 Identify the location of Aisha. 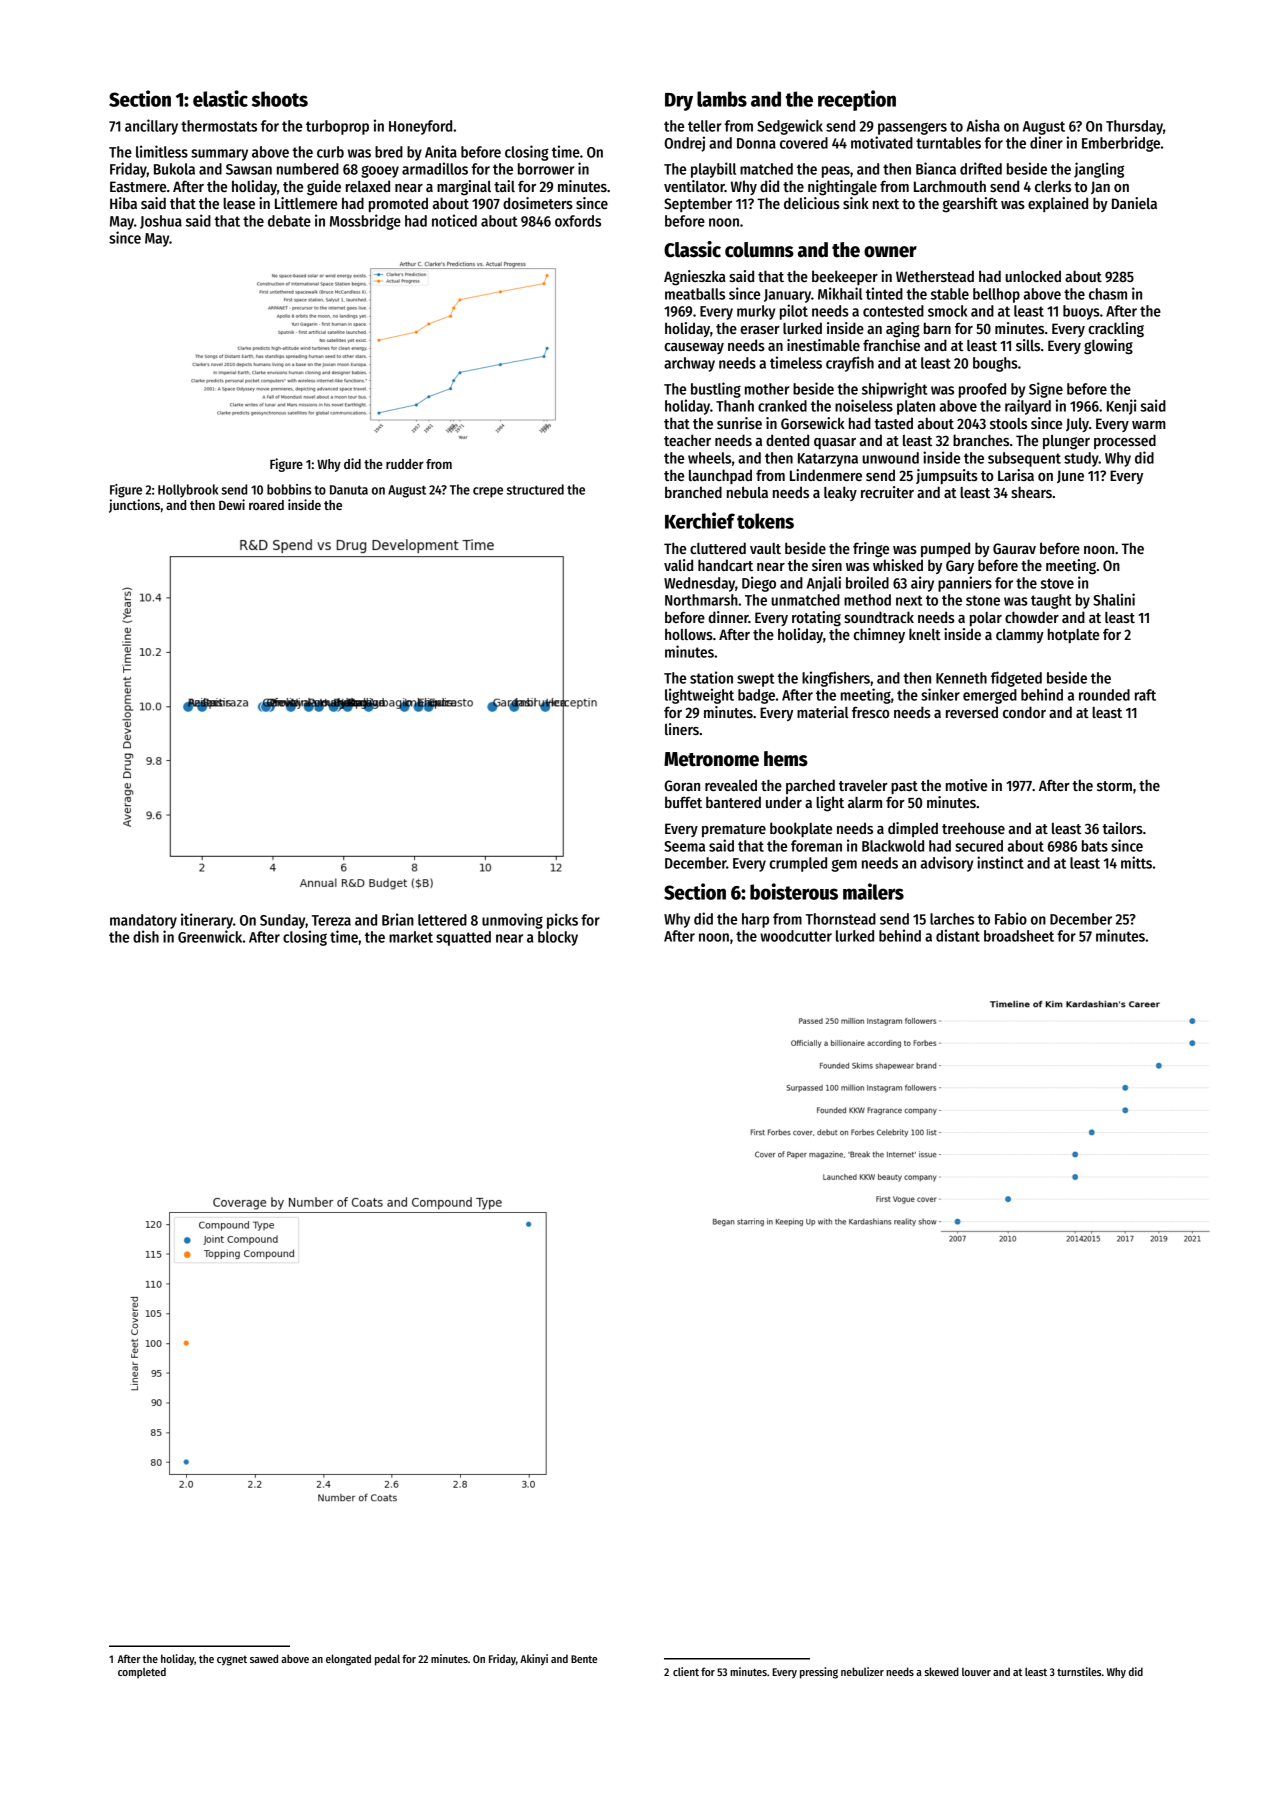
(983, 125).
